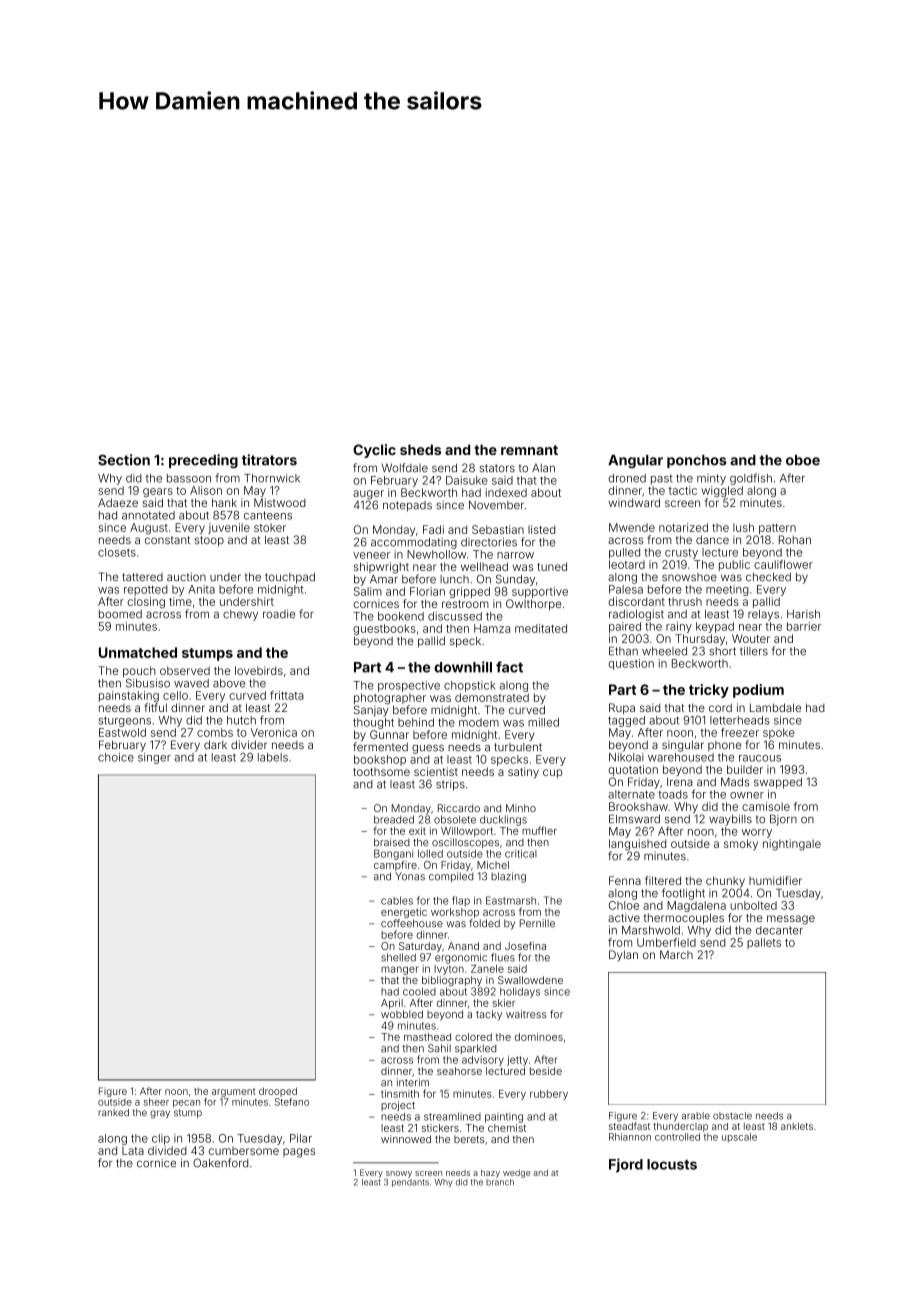 This document has width=924, height=1308. I want to click on branch, so click(500, 1182).
